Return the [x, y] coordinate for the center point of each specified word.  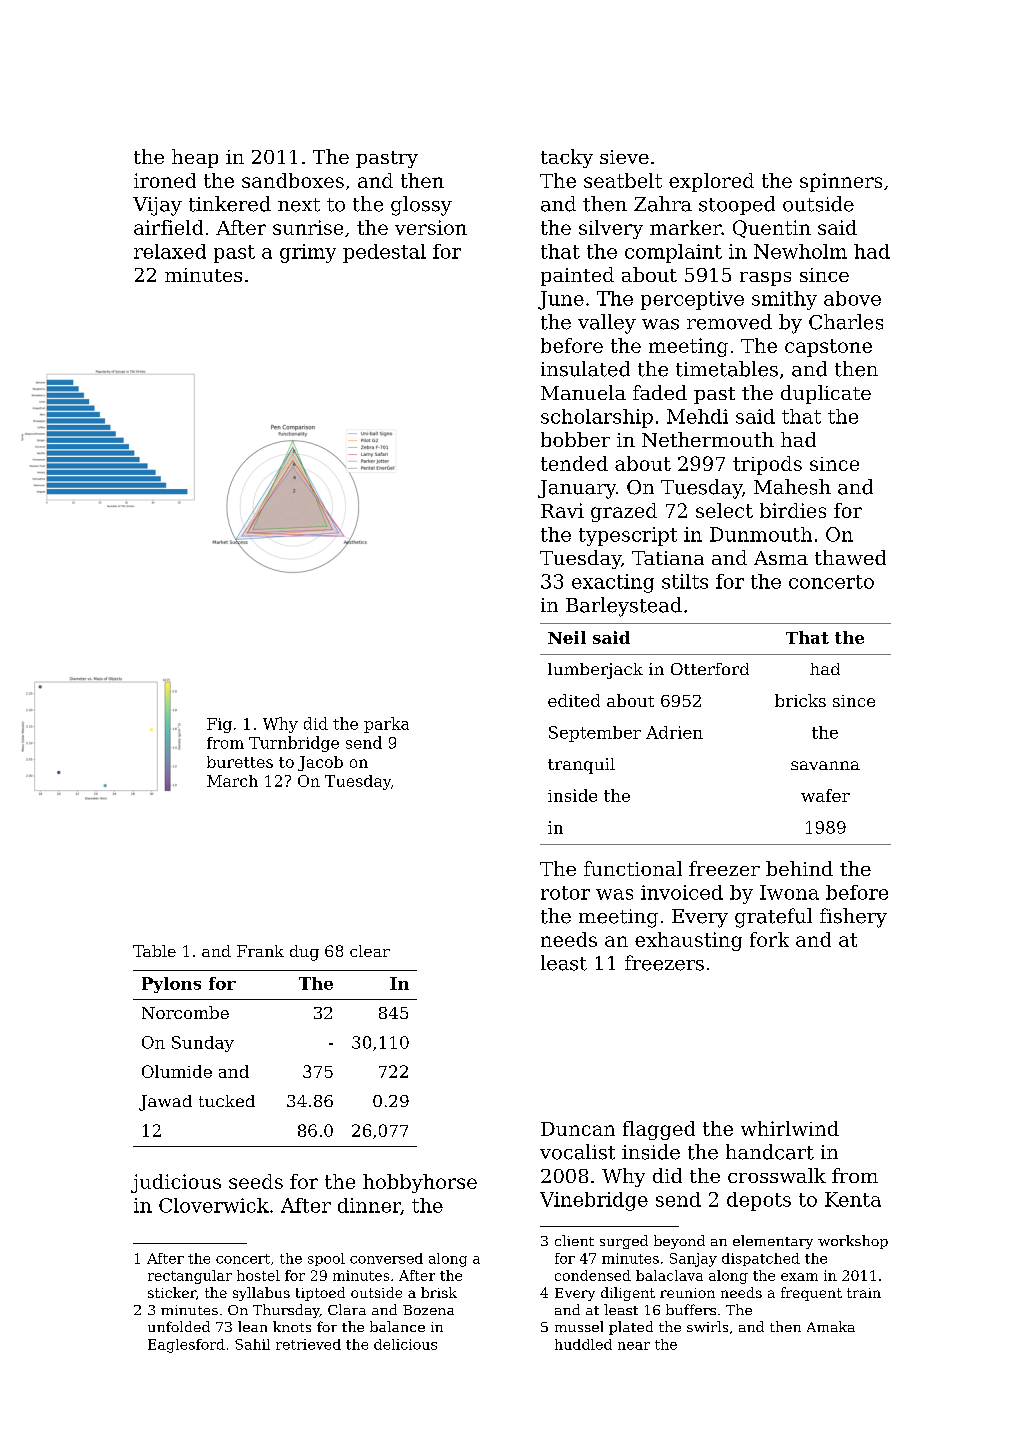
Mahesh [792, 487]
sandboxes [293, 180]
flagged [659, 1130]
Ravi [562, 510]
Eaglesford [186, 1346]
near [634, 1346]
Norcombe [185, 1012]
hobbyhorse [420, 1183]
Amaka [831, 1326]
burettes [240, 762]
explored [711, 182]
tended [574, 463]
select [724, 510]
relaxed [170, 251]
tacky [567, 158]
